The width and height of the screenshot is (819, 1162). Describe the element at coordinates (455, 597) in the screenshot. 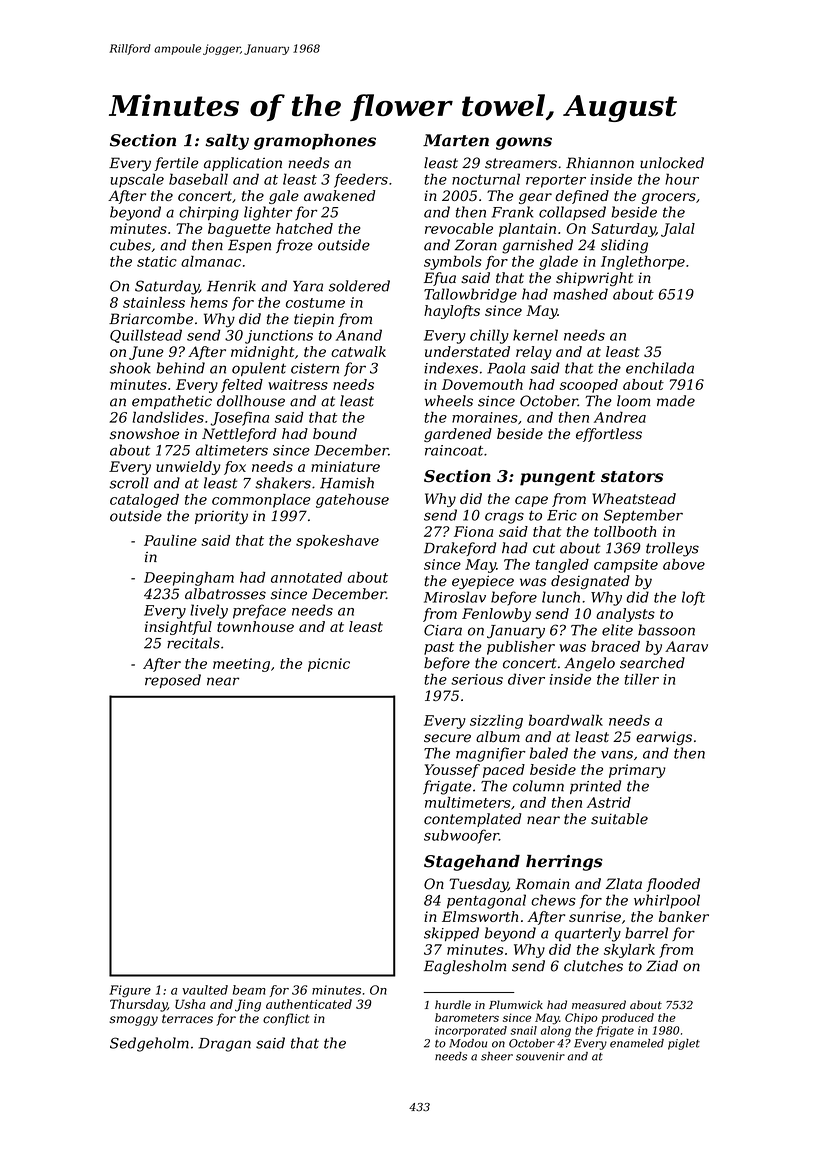

I see `Miroslav` at that location.
